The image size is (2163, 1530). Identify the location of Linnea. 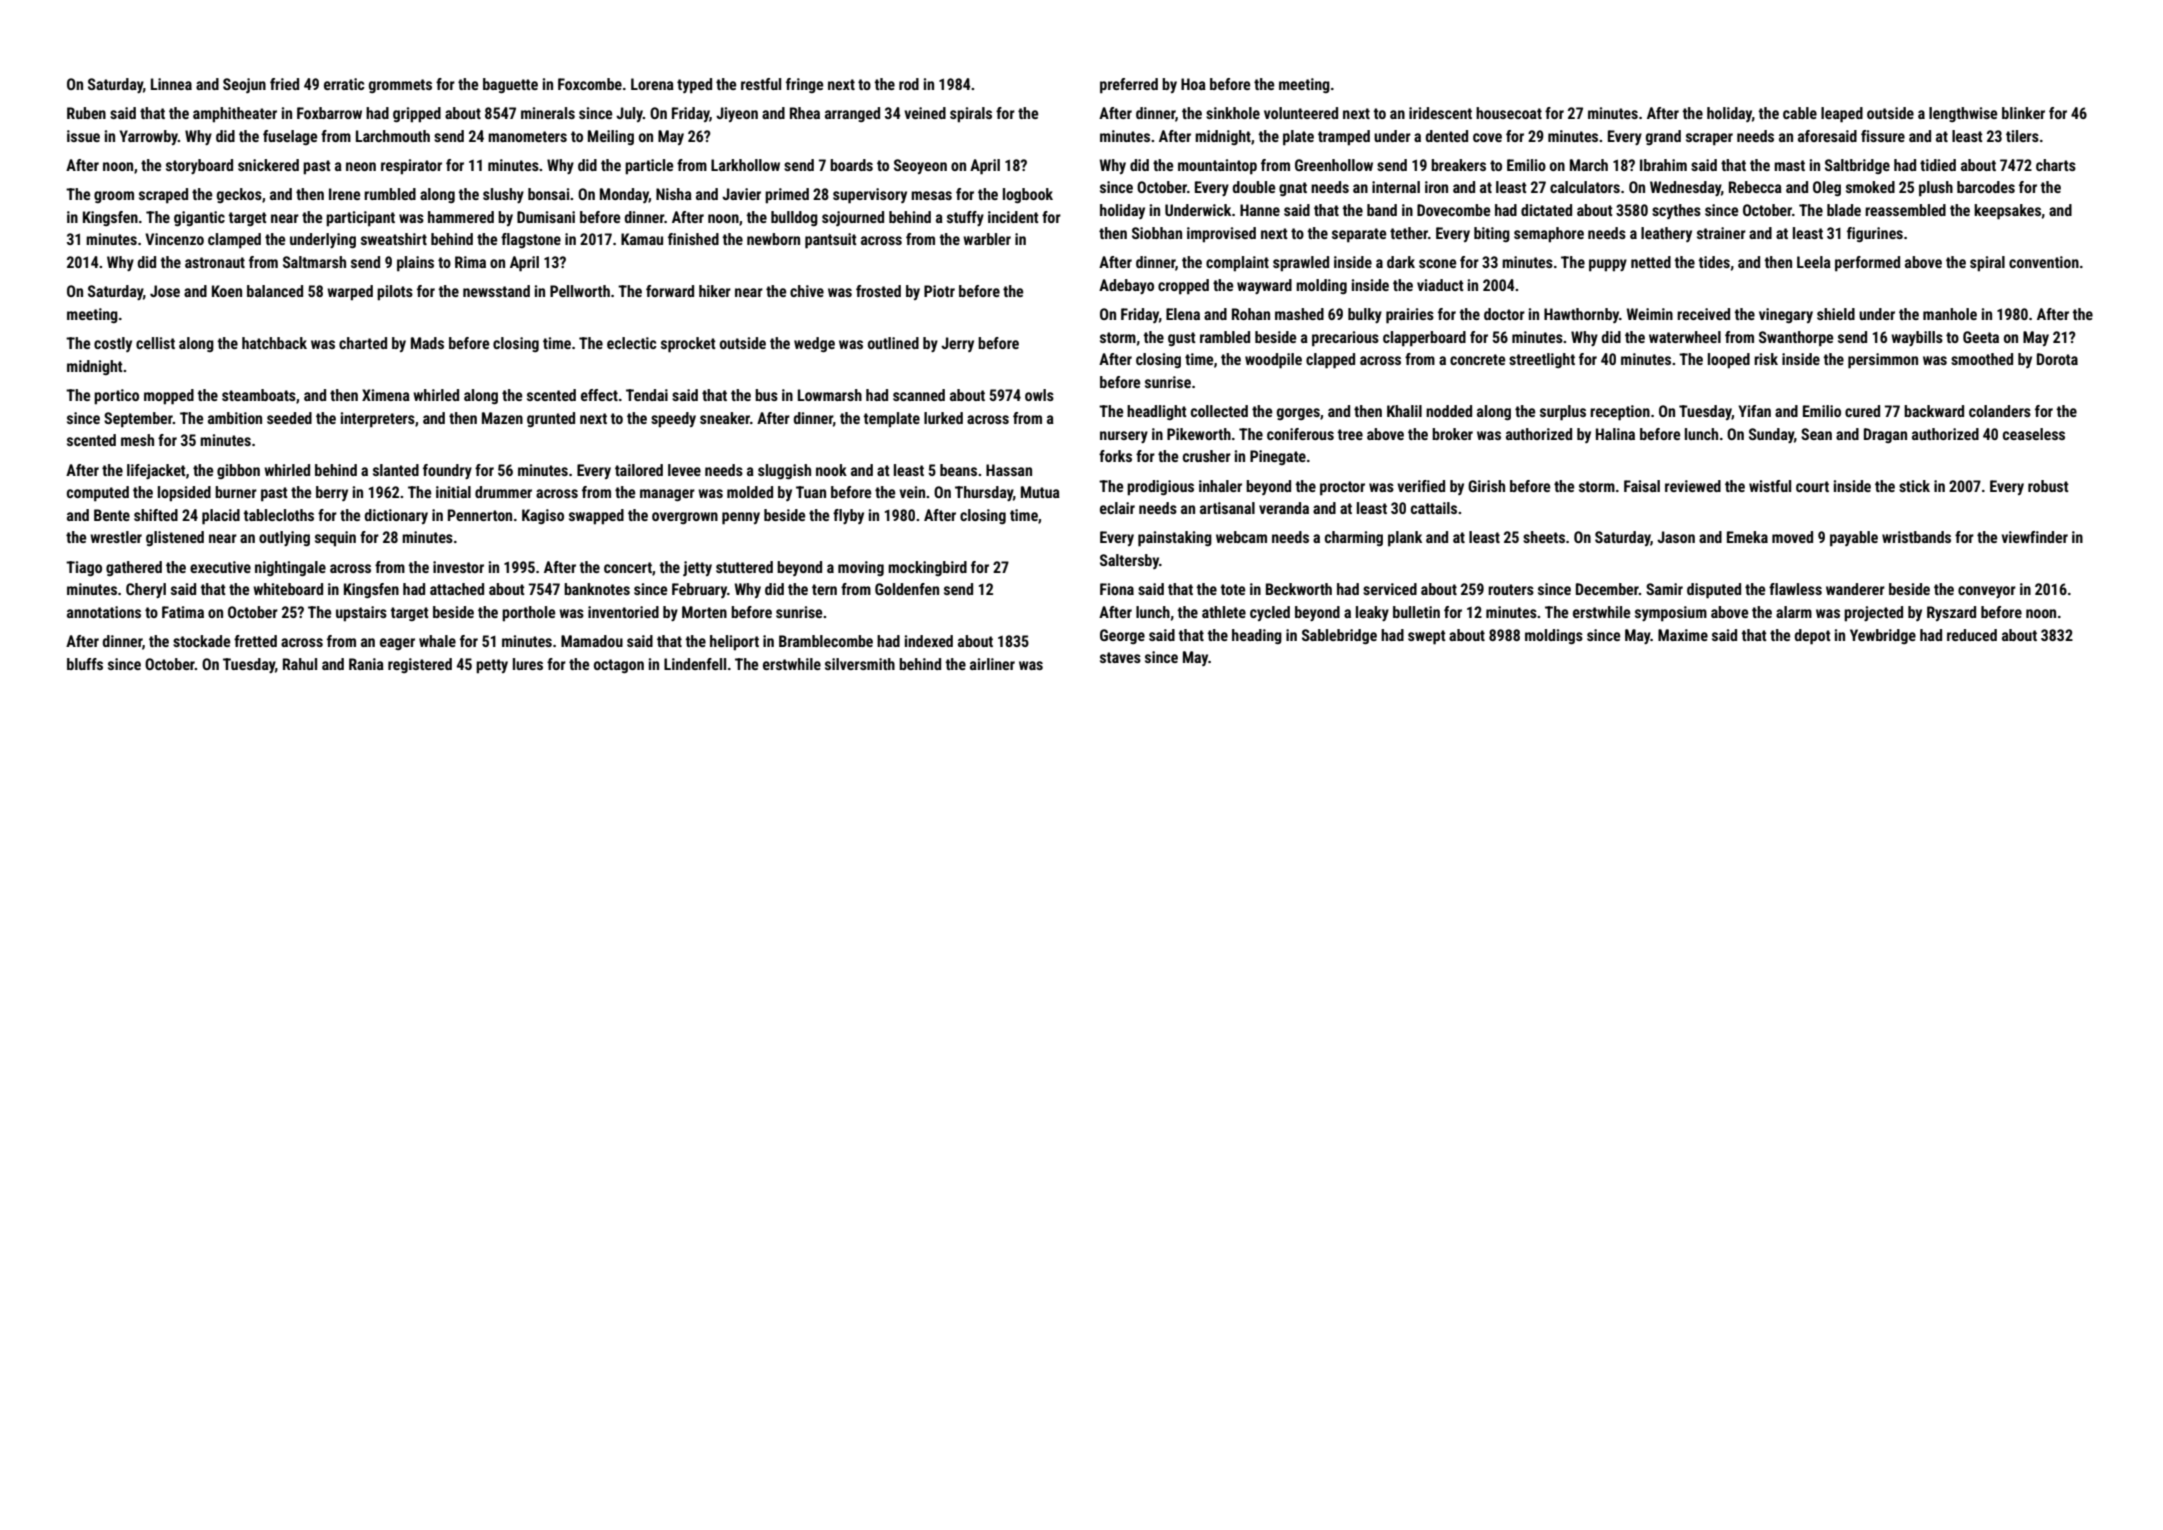
(171, 84).
